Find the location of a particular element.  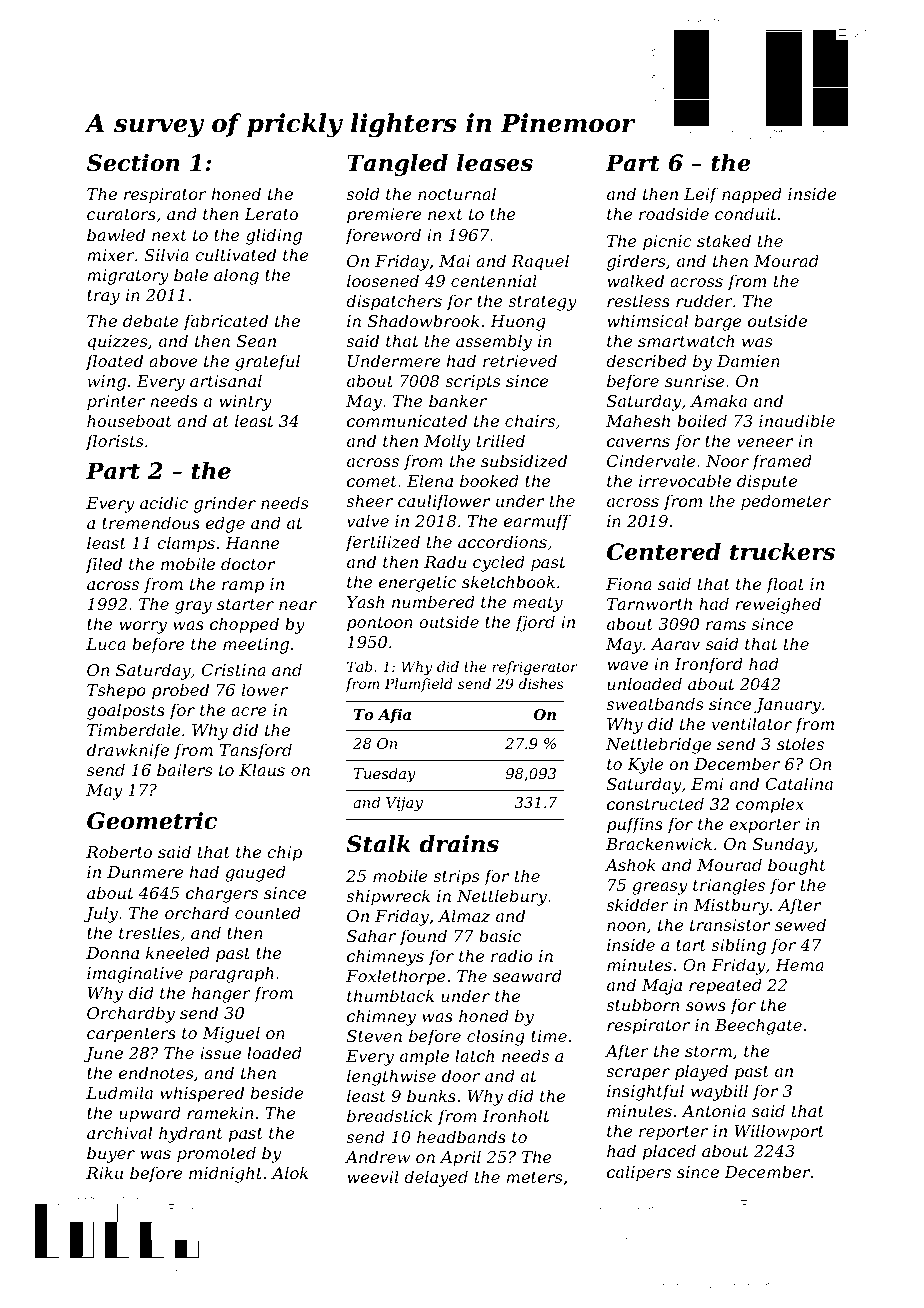

meters is located at coordinates (534, 1177).
